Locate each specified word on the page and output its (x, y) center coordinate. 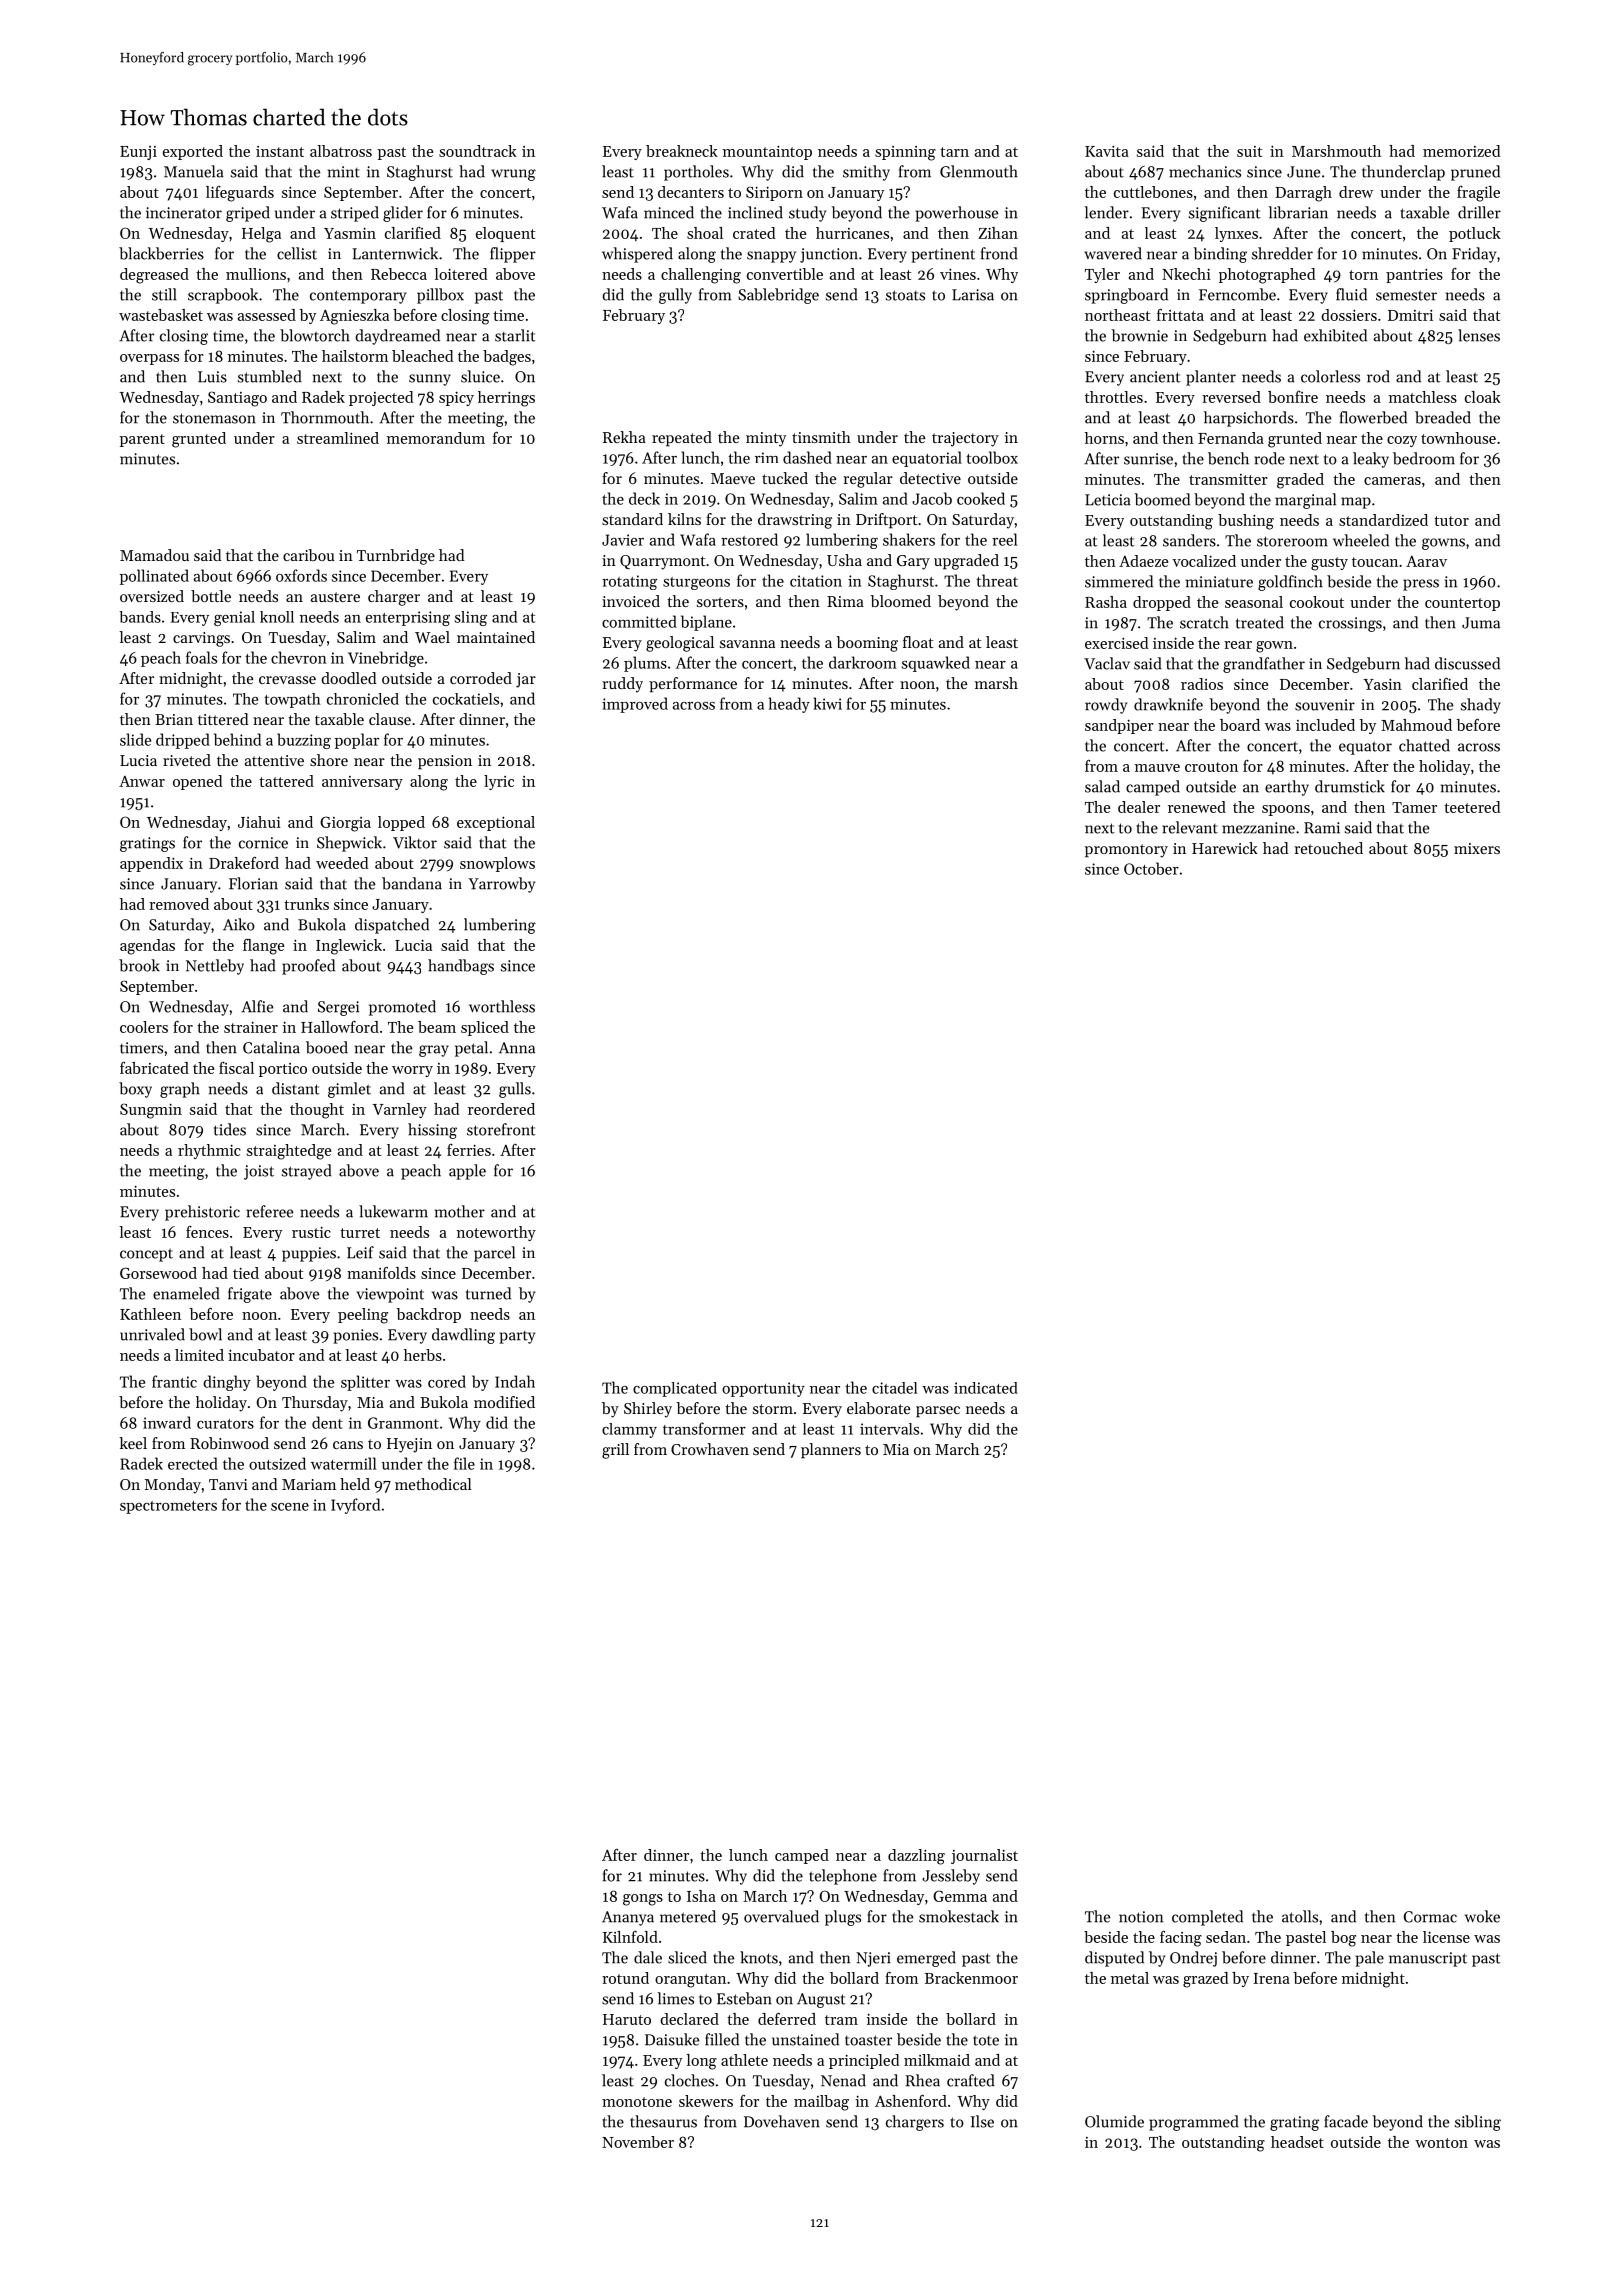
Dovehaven (782, 2121)
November (638, 2142)
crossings (1350, 624)
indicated (986, 1388)
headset (1297, 2142)
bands (140, 617)
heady (789, 705)
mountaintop (767, 152)
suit (1249, 151)
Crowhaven (710, 1449)
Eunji (138, 153)
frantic (174, 1381)
